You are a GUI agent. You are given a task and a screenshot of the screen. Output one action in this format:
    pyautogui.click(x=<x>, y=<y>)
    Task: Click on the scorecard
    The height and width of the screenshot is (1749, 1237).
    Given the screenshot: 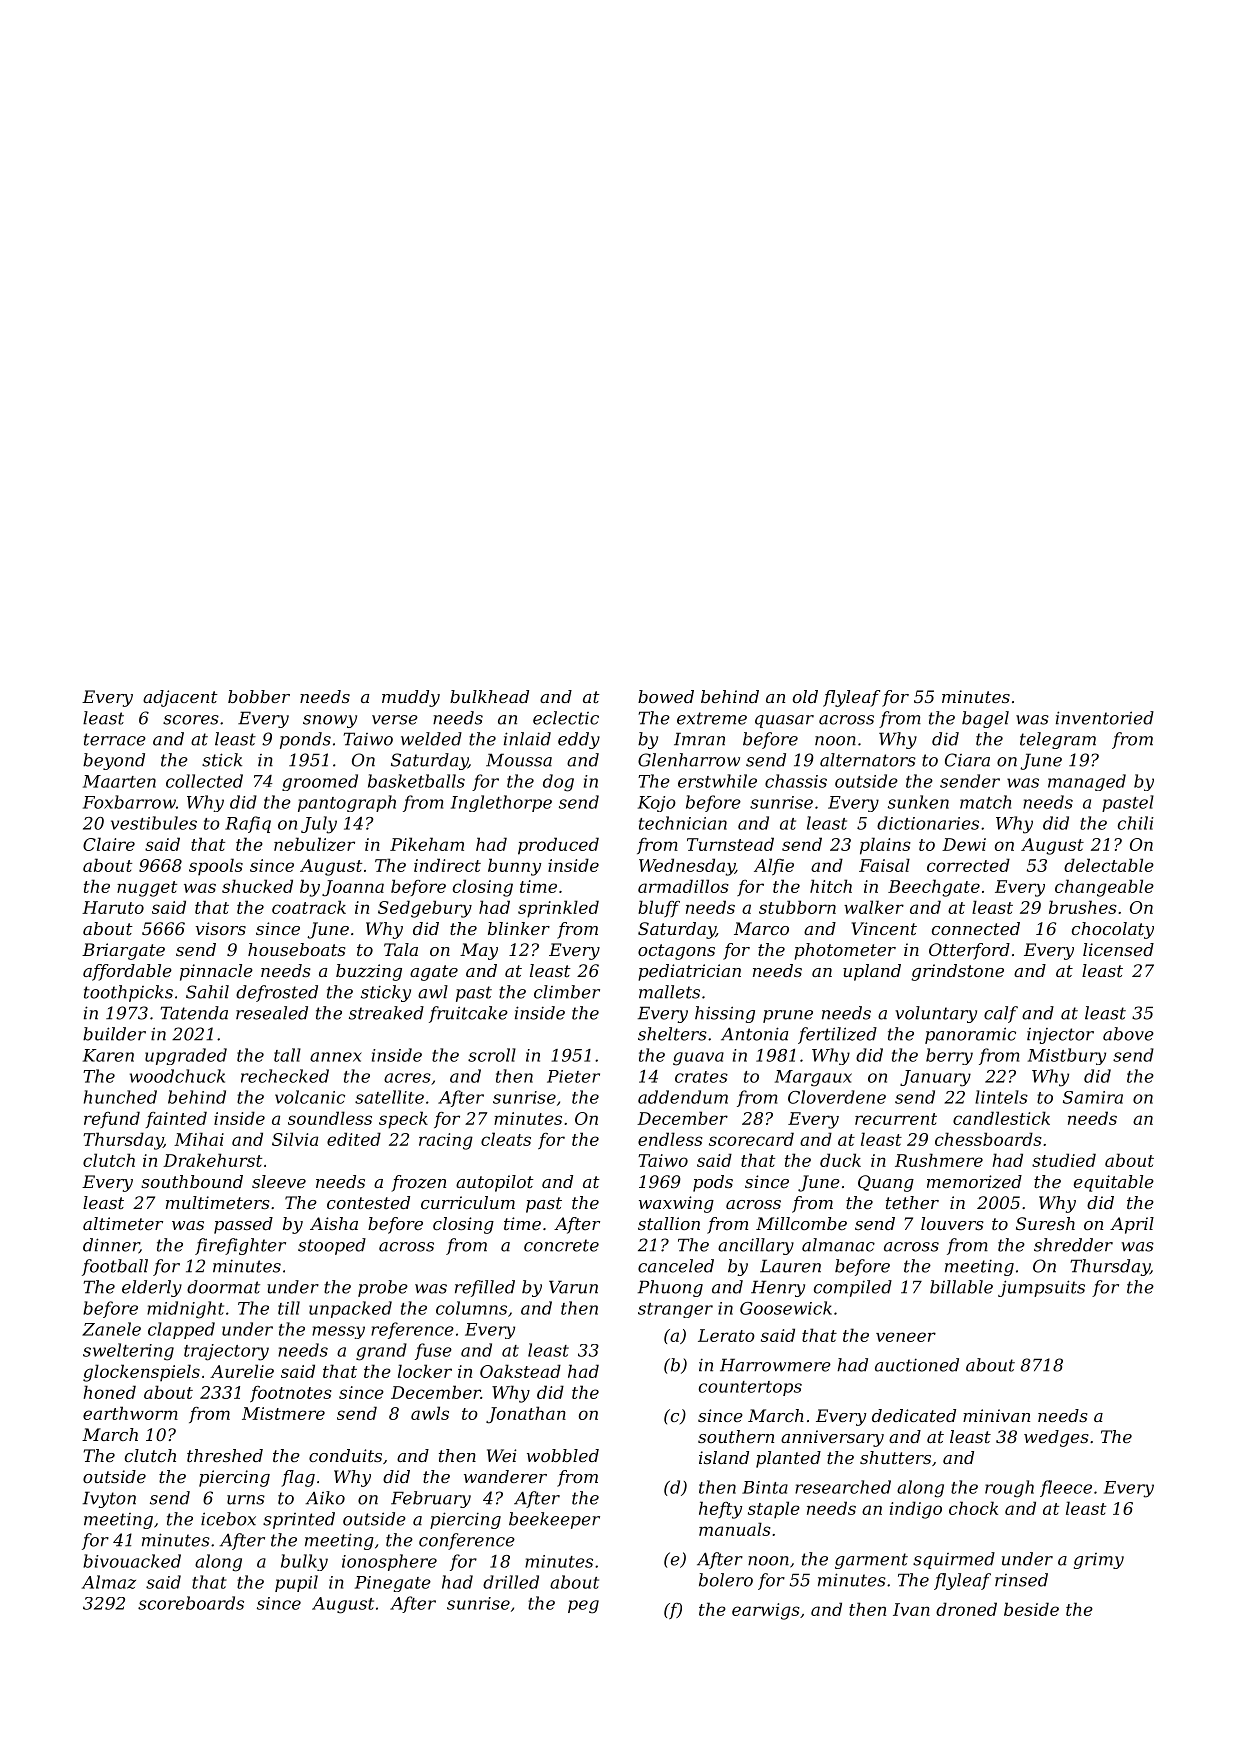 What is the action you would take?
    pyautogui.click(x=751, y=1139)
